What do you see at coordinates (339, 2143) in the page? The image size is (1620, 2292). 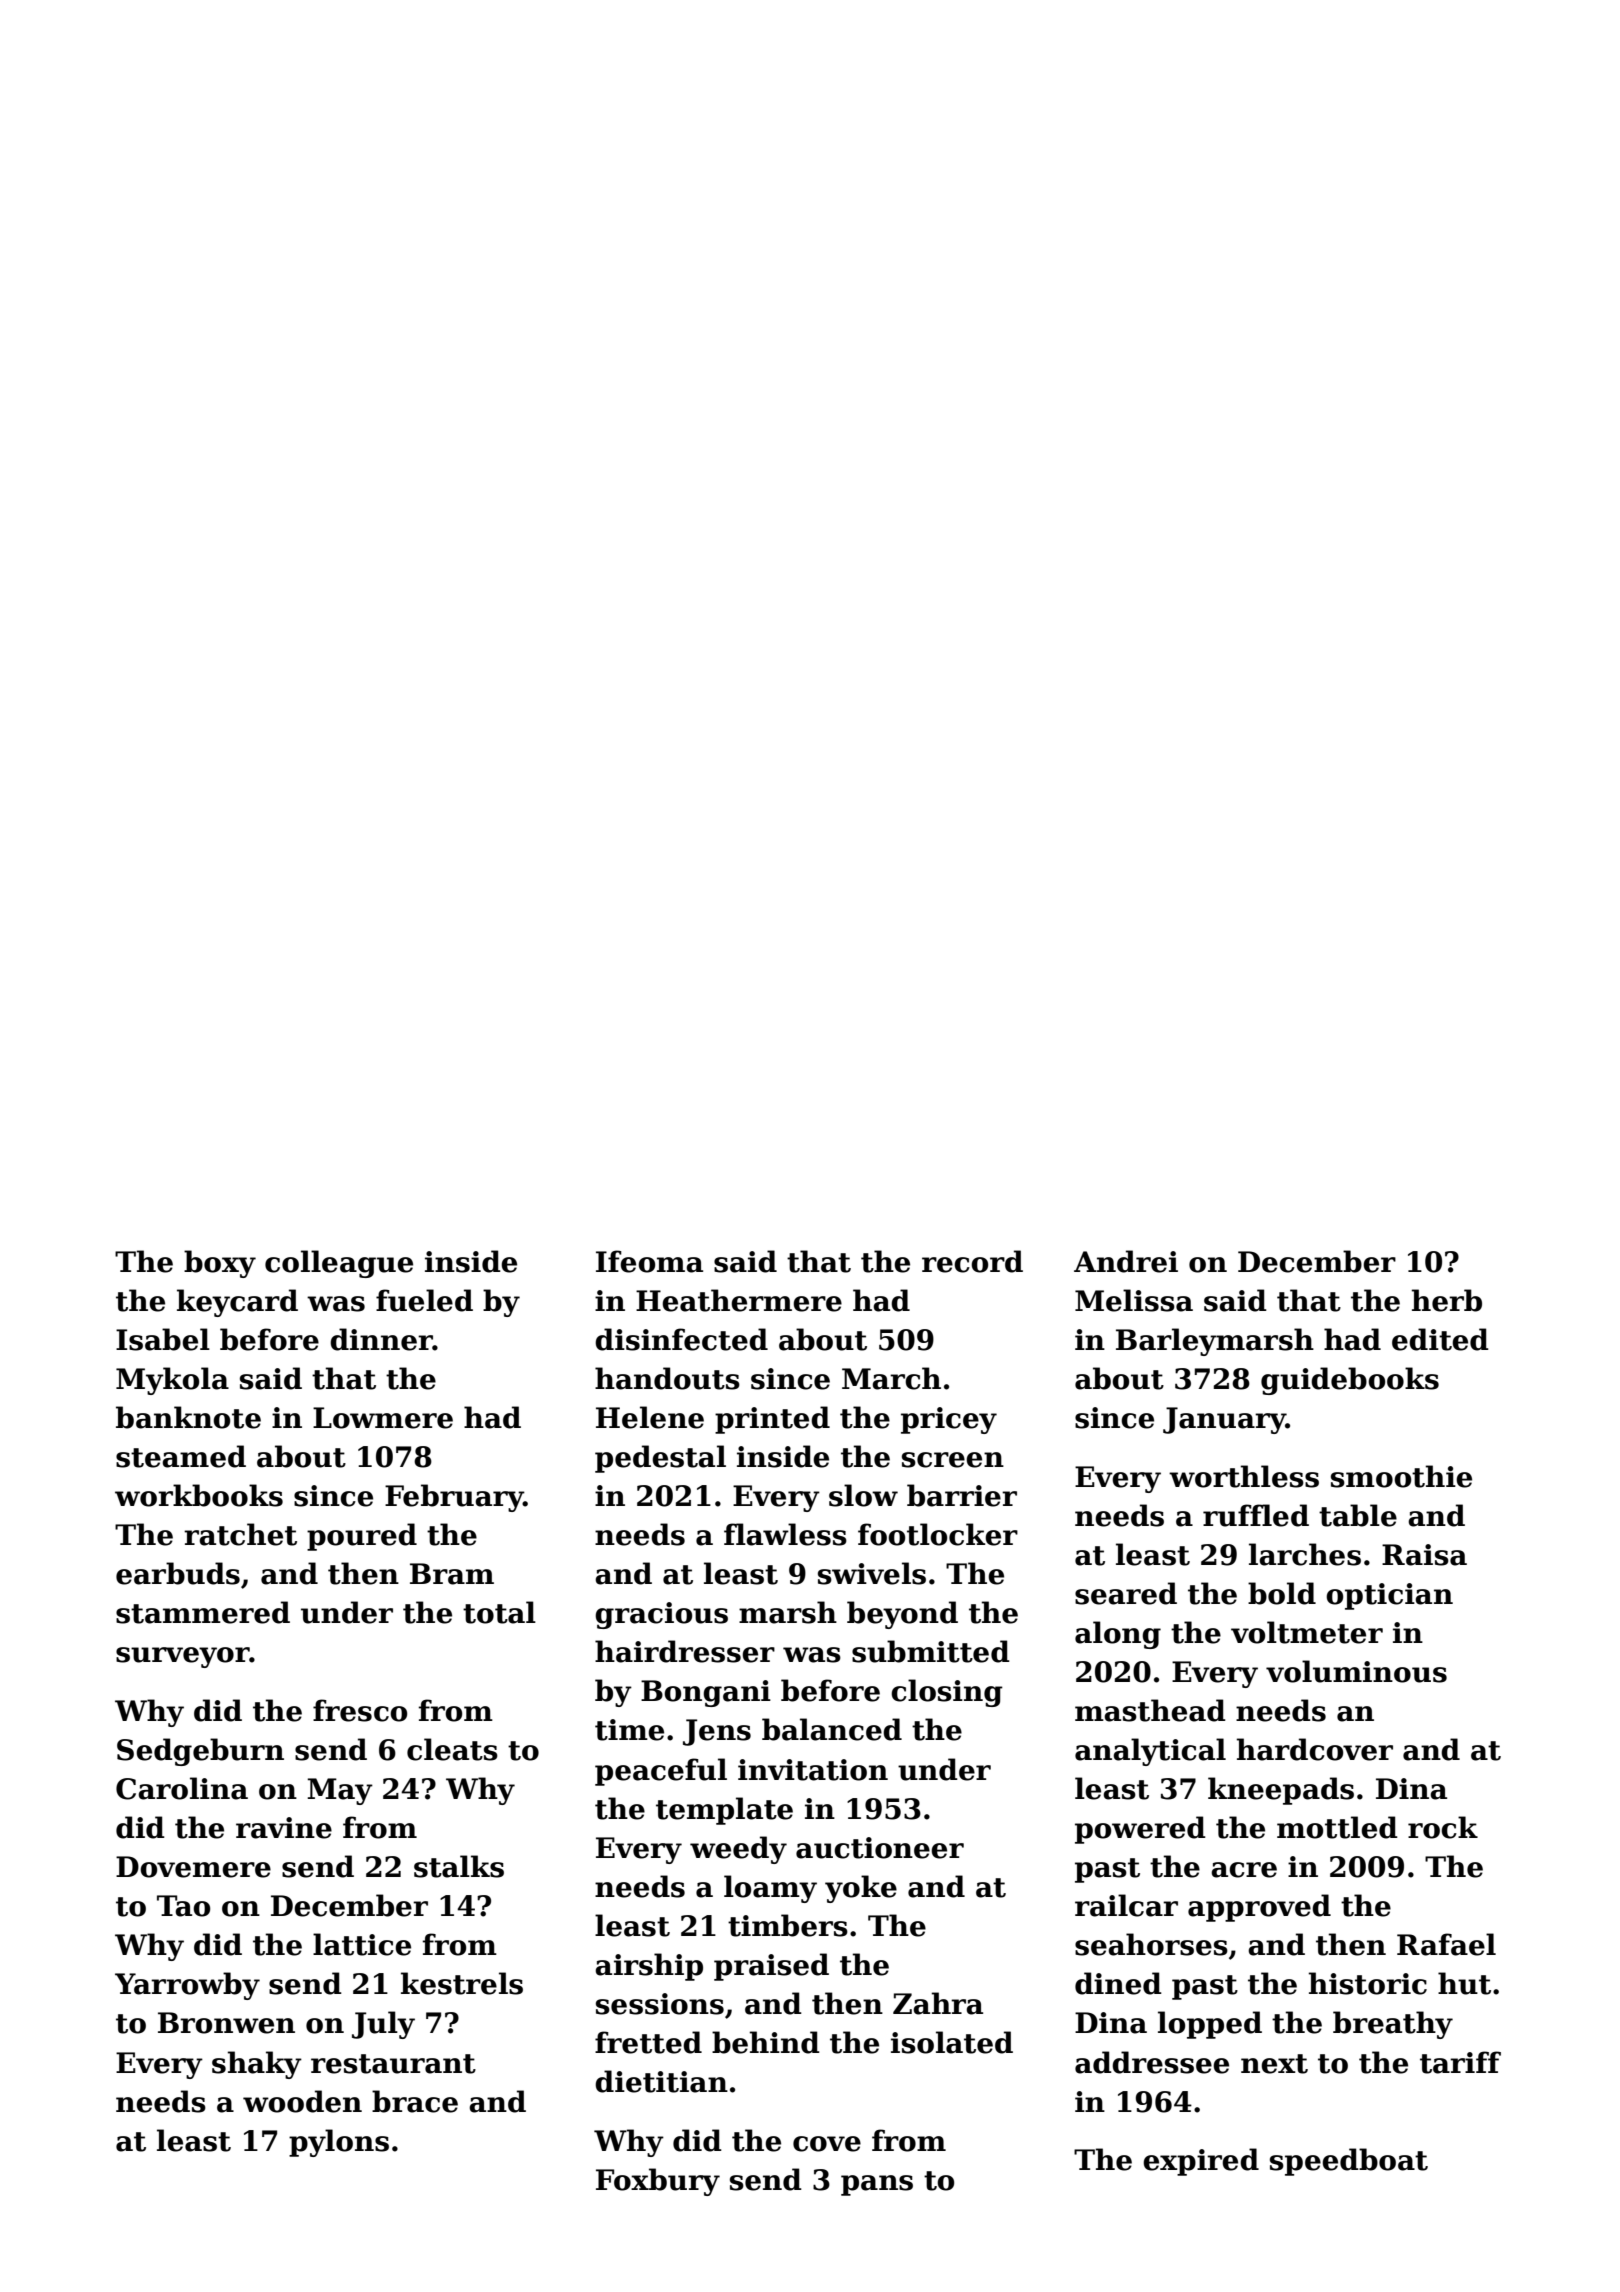 I see `pylons` at bounding box center [339, 2143].
